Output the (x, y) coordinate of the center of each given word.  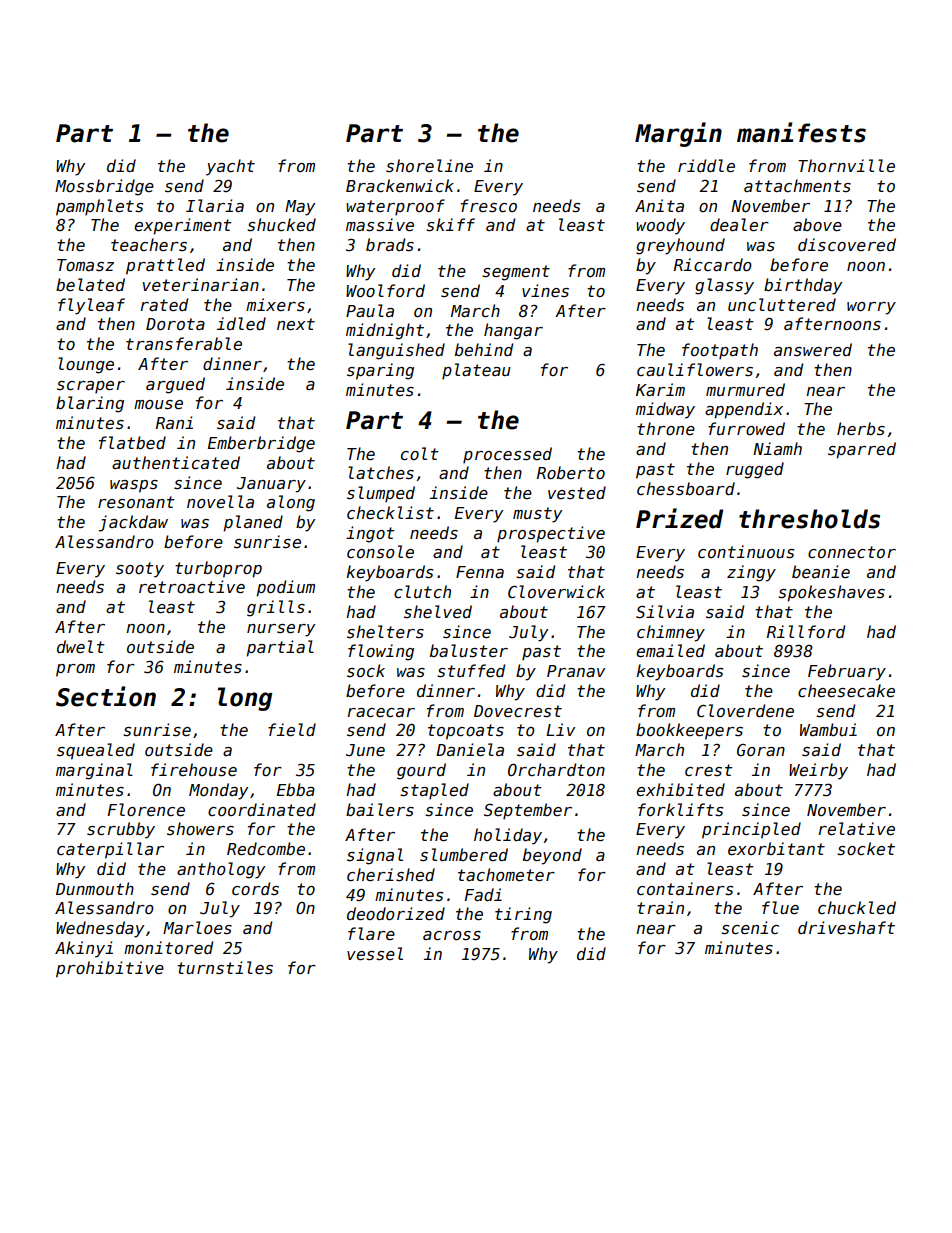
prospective (551, 534)
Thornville (846, 165)
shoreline (429, 165)
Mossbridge (104, 187)
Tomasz (85, 265)
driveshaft (846, 928)
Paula (370, 310)
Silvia (665, 612)
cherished (391, 874)
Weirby (818, 771)
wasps (134, 486)
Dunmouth (95, 888)
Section (106, 696)
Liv (560, 729)
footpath (720, 351)
